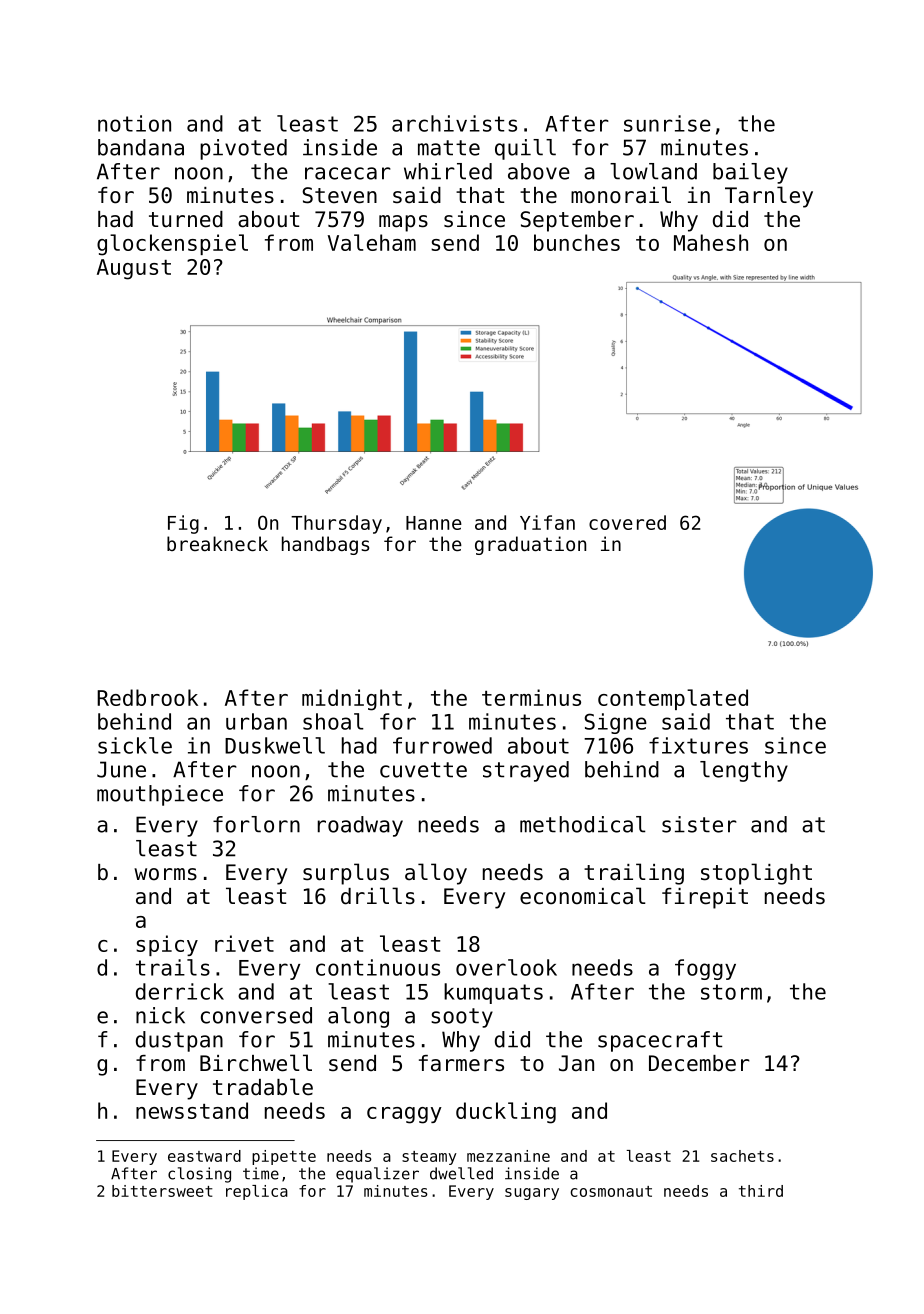  I want to click on cosmonaut, so click(611, 1191).
